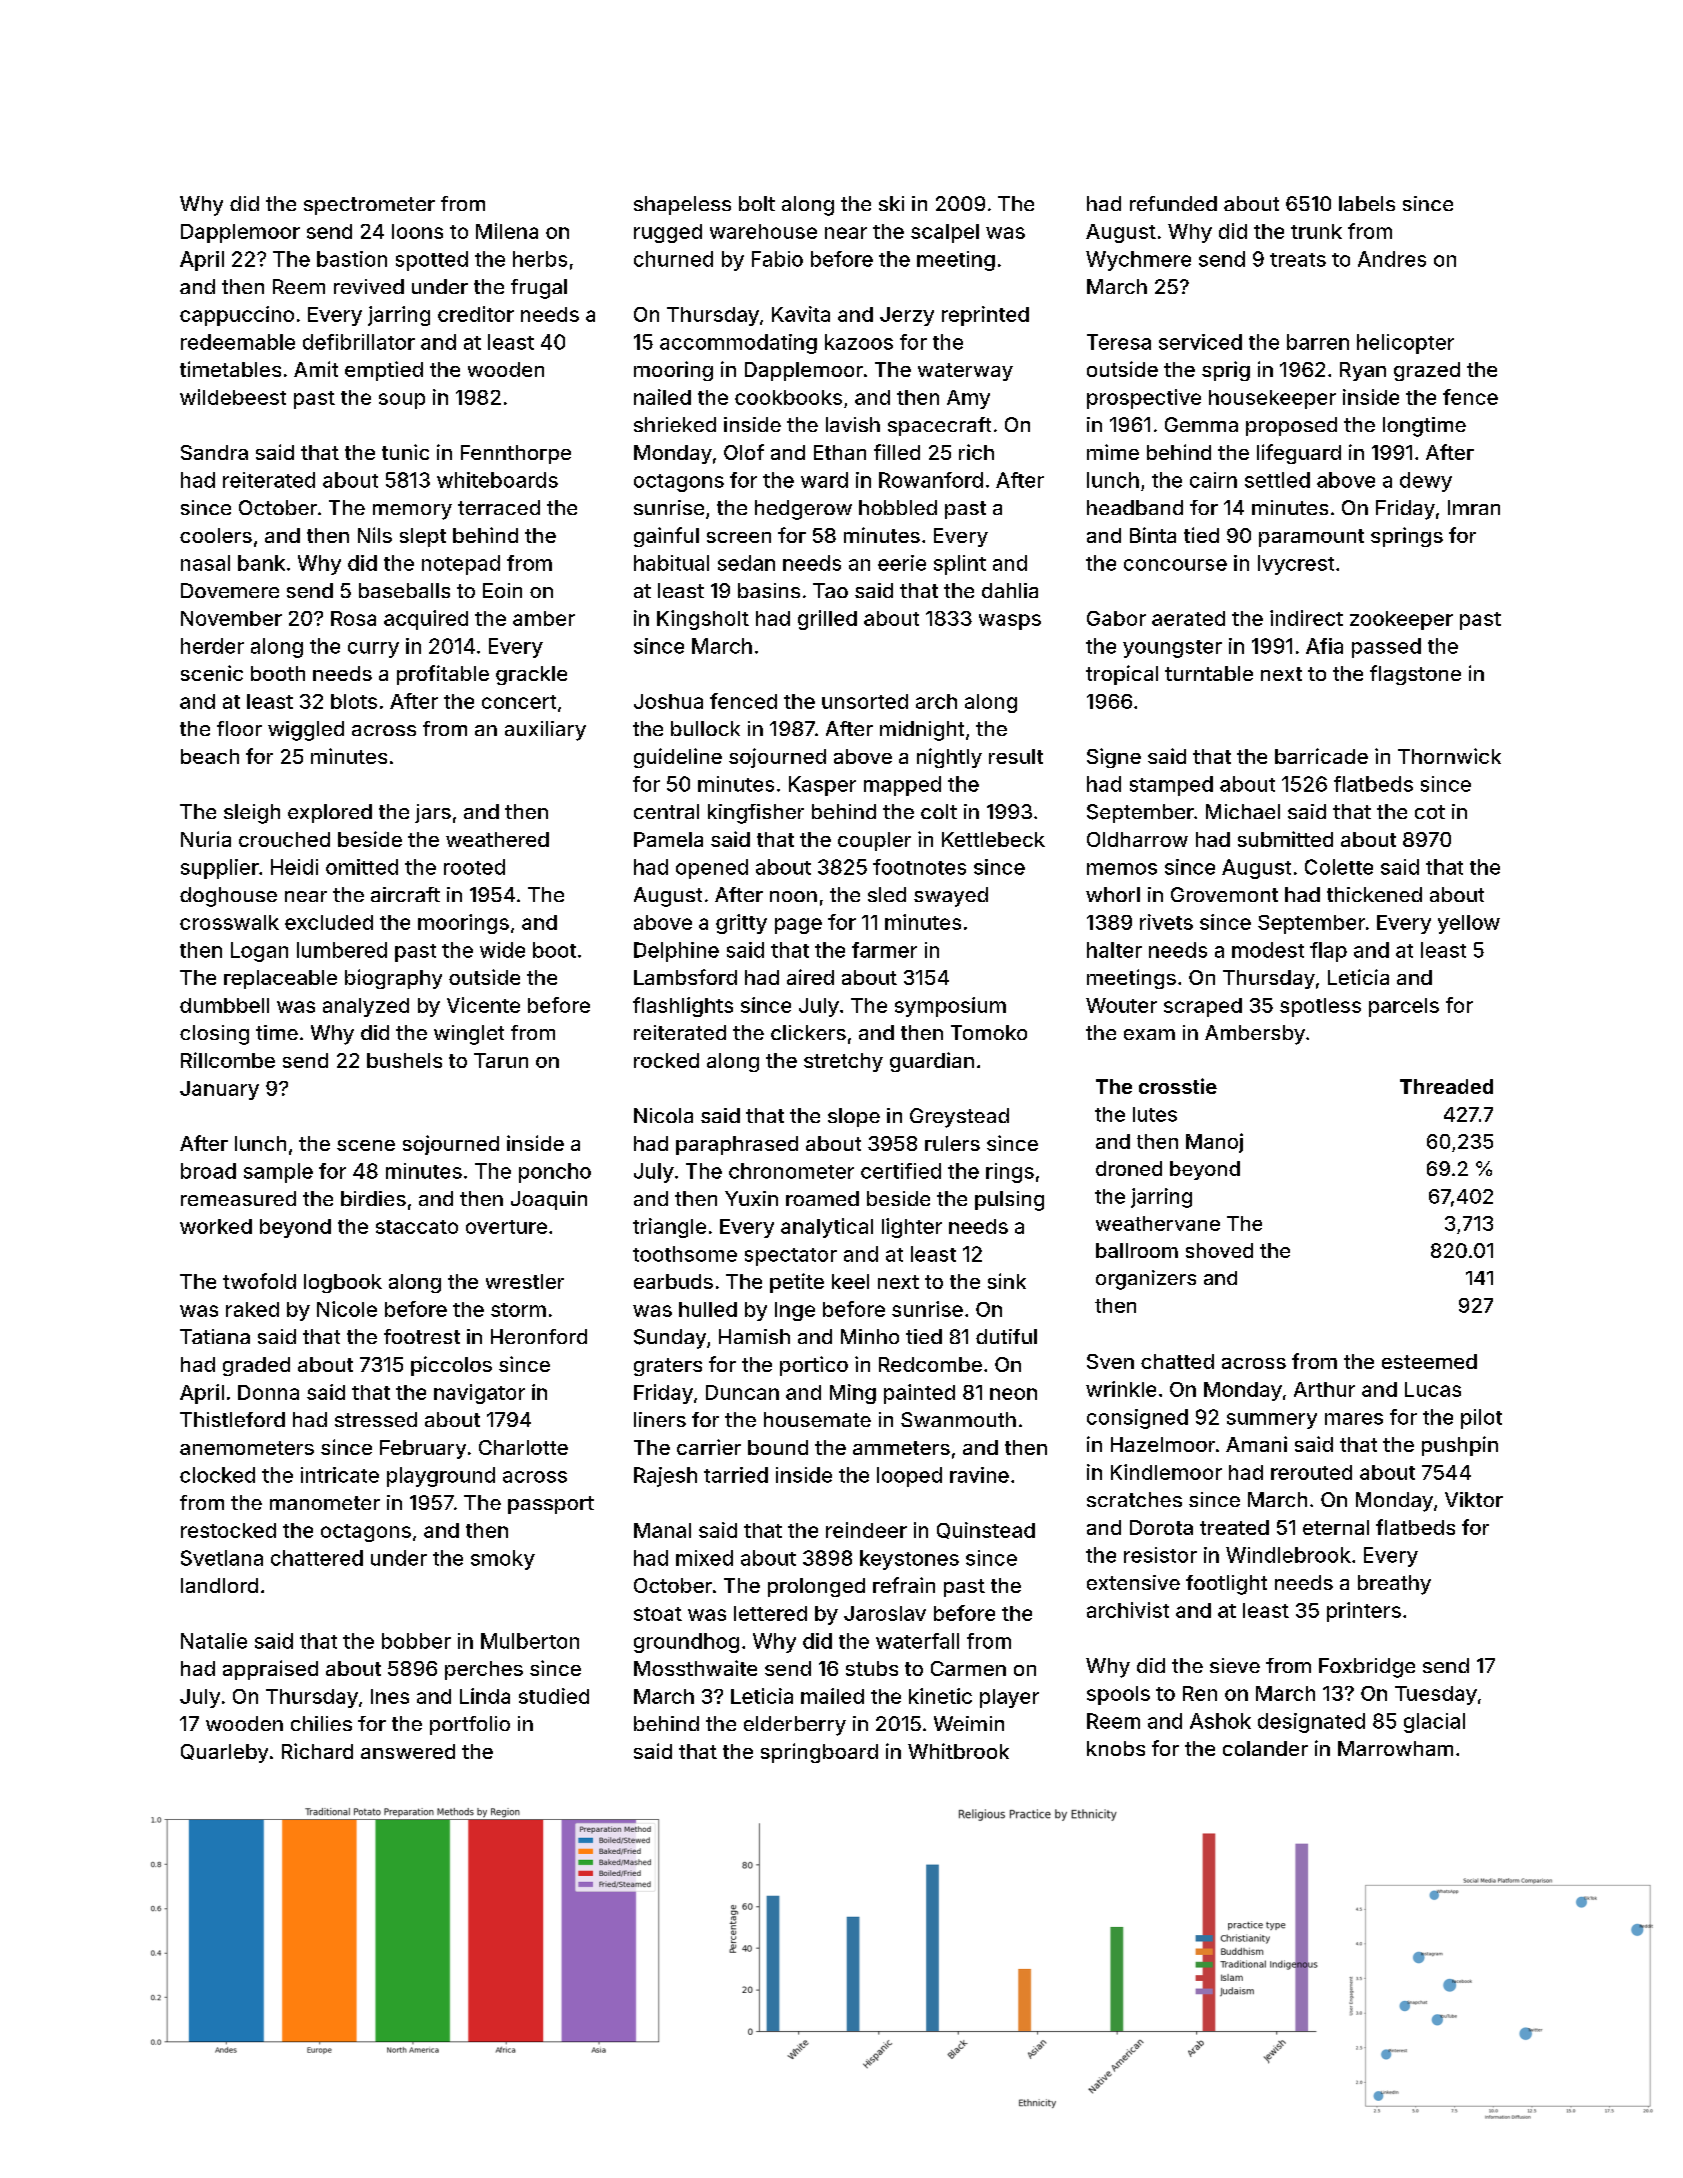 The image size is (1683, 2178). Describe the element at coordinates (306, 731) in the screenshot. I see `wiggled` at that location.
